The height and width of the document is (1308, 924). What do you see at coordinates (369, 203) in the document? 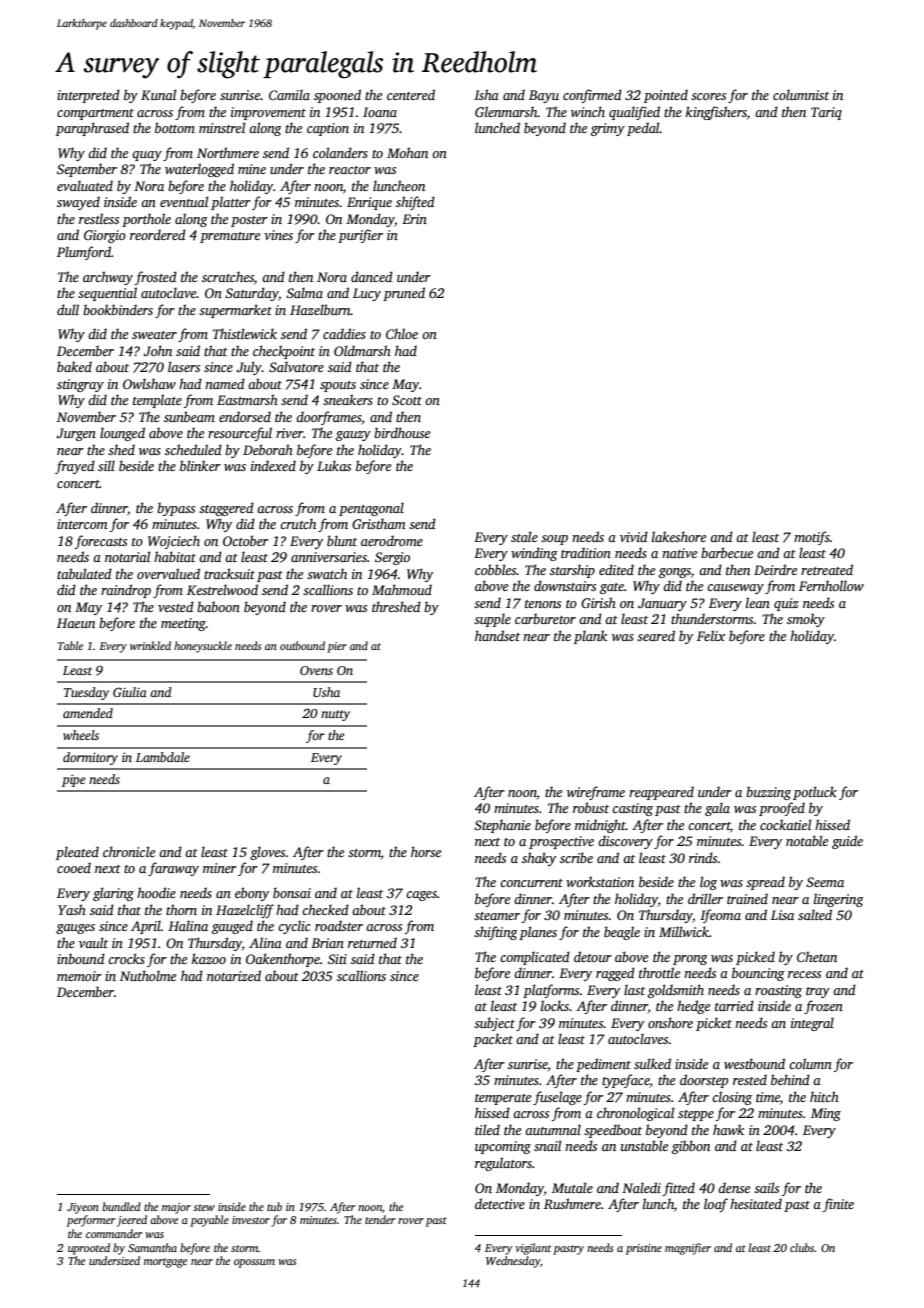
I see `Enrique` at bounding box center [369, 203].
